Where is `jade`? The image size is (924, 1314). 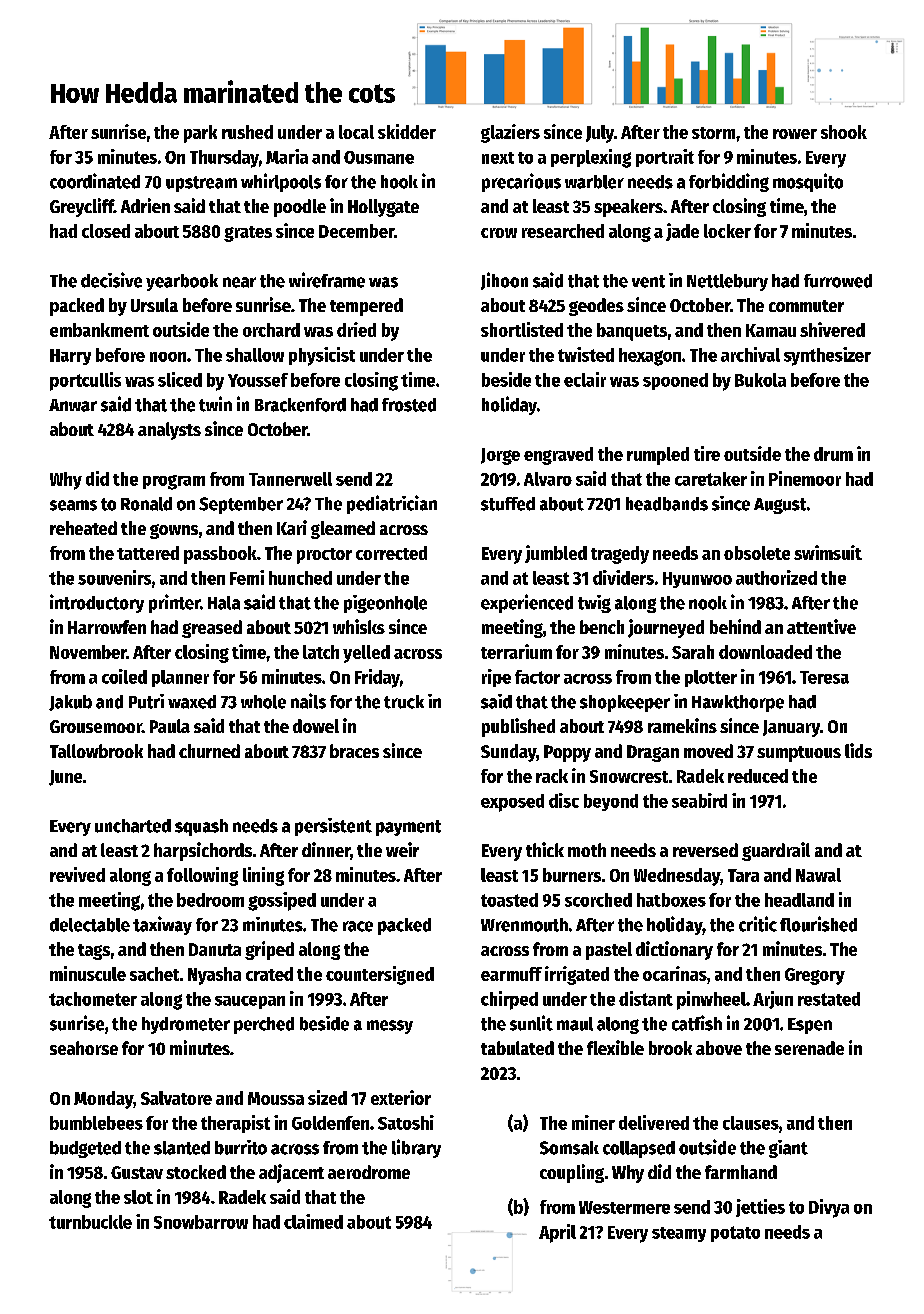
jade is located at coordinates (682, 232).
